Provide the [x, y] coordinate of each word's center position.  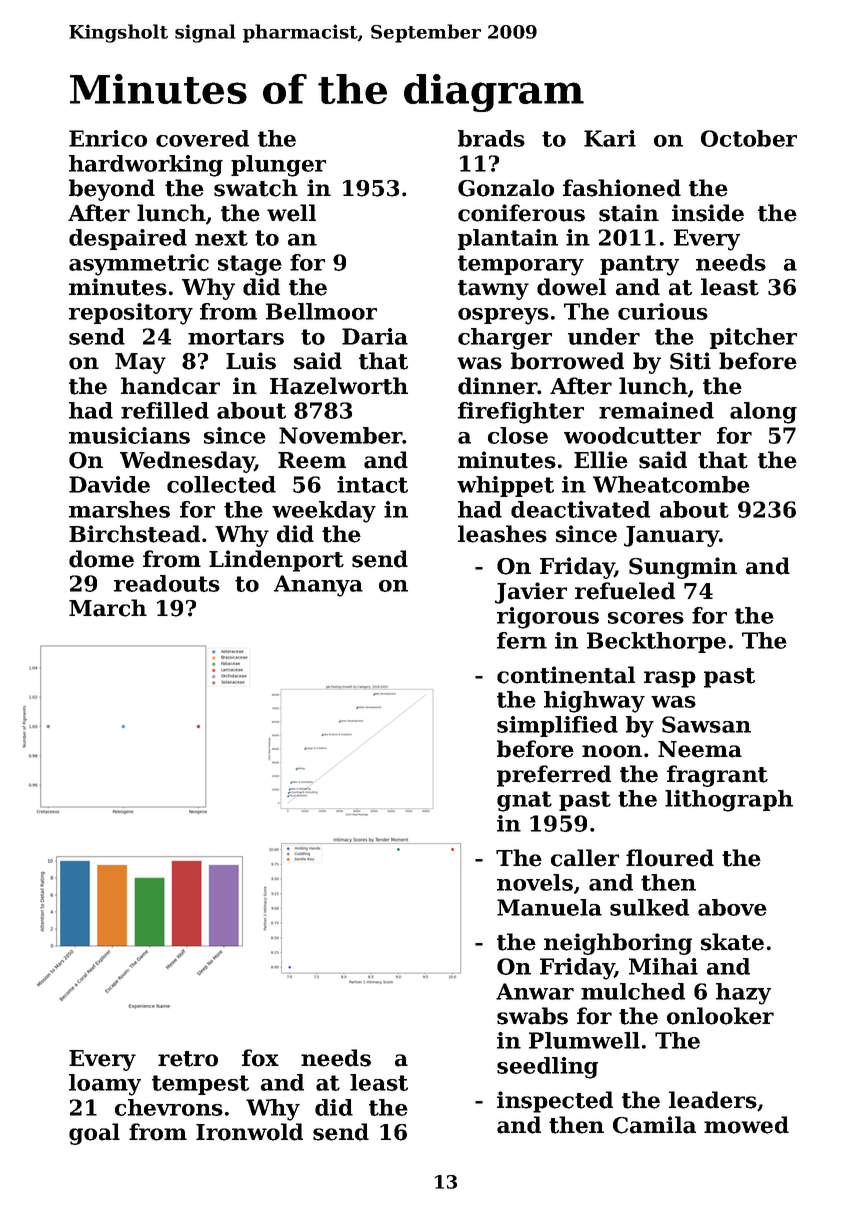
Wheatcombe [671, 484]
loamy [105, 1085]
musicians [129, 435]
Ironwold [249, 1132]
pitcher [753, 338]
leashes [502, 534]
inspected [555, 1102]
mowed [746, 1125]
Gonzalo [506, 188]
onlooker [720, 1016]
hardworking [146, 166]
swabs [532, 1016]
